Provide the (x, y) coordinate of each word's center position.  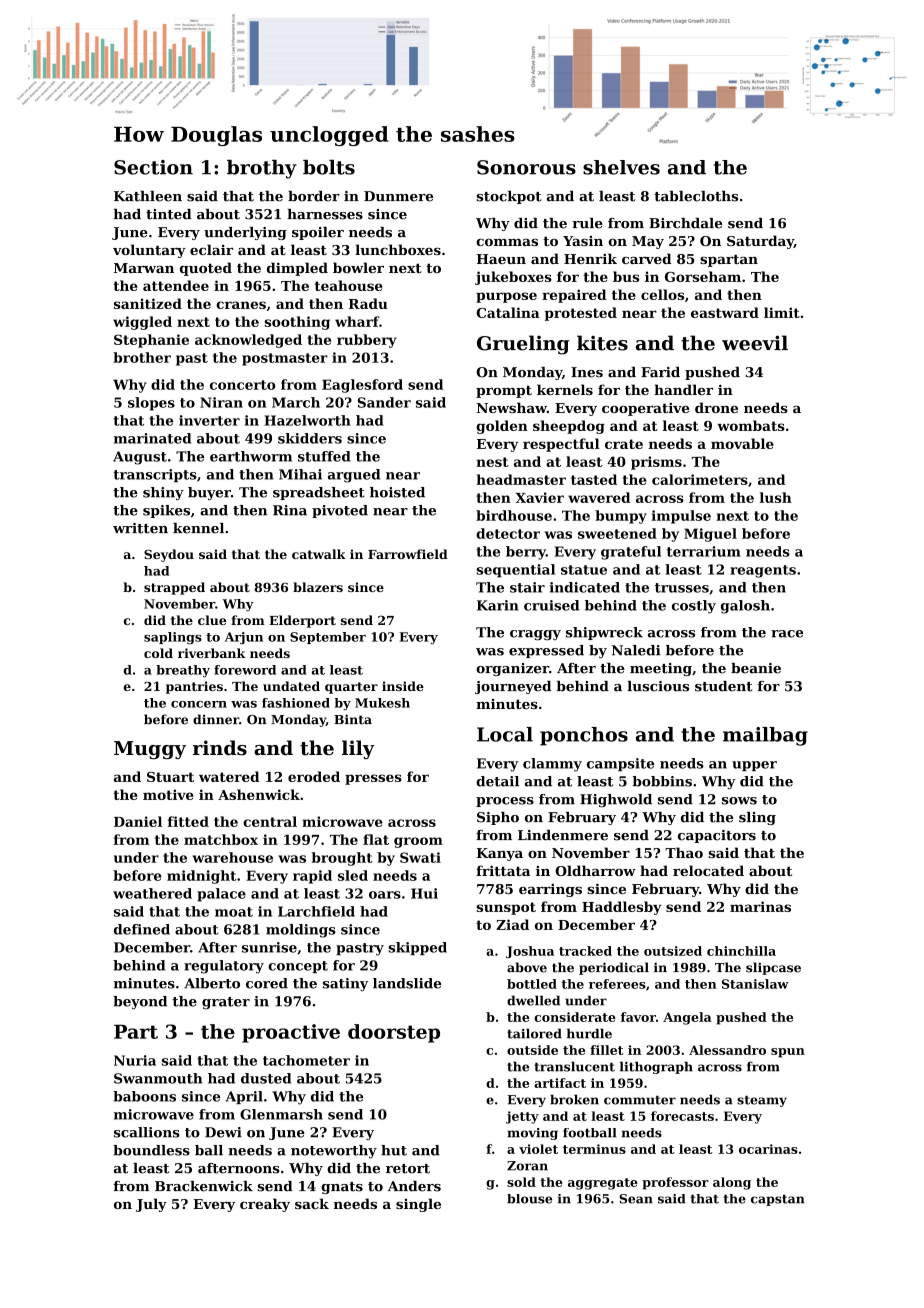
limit (782, 312)
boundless (151, 1150)
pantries (194, 687)
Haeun (501, 259)
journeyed (513, 687)
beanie (756, 668)
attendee (176, 285)
